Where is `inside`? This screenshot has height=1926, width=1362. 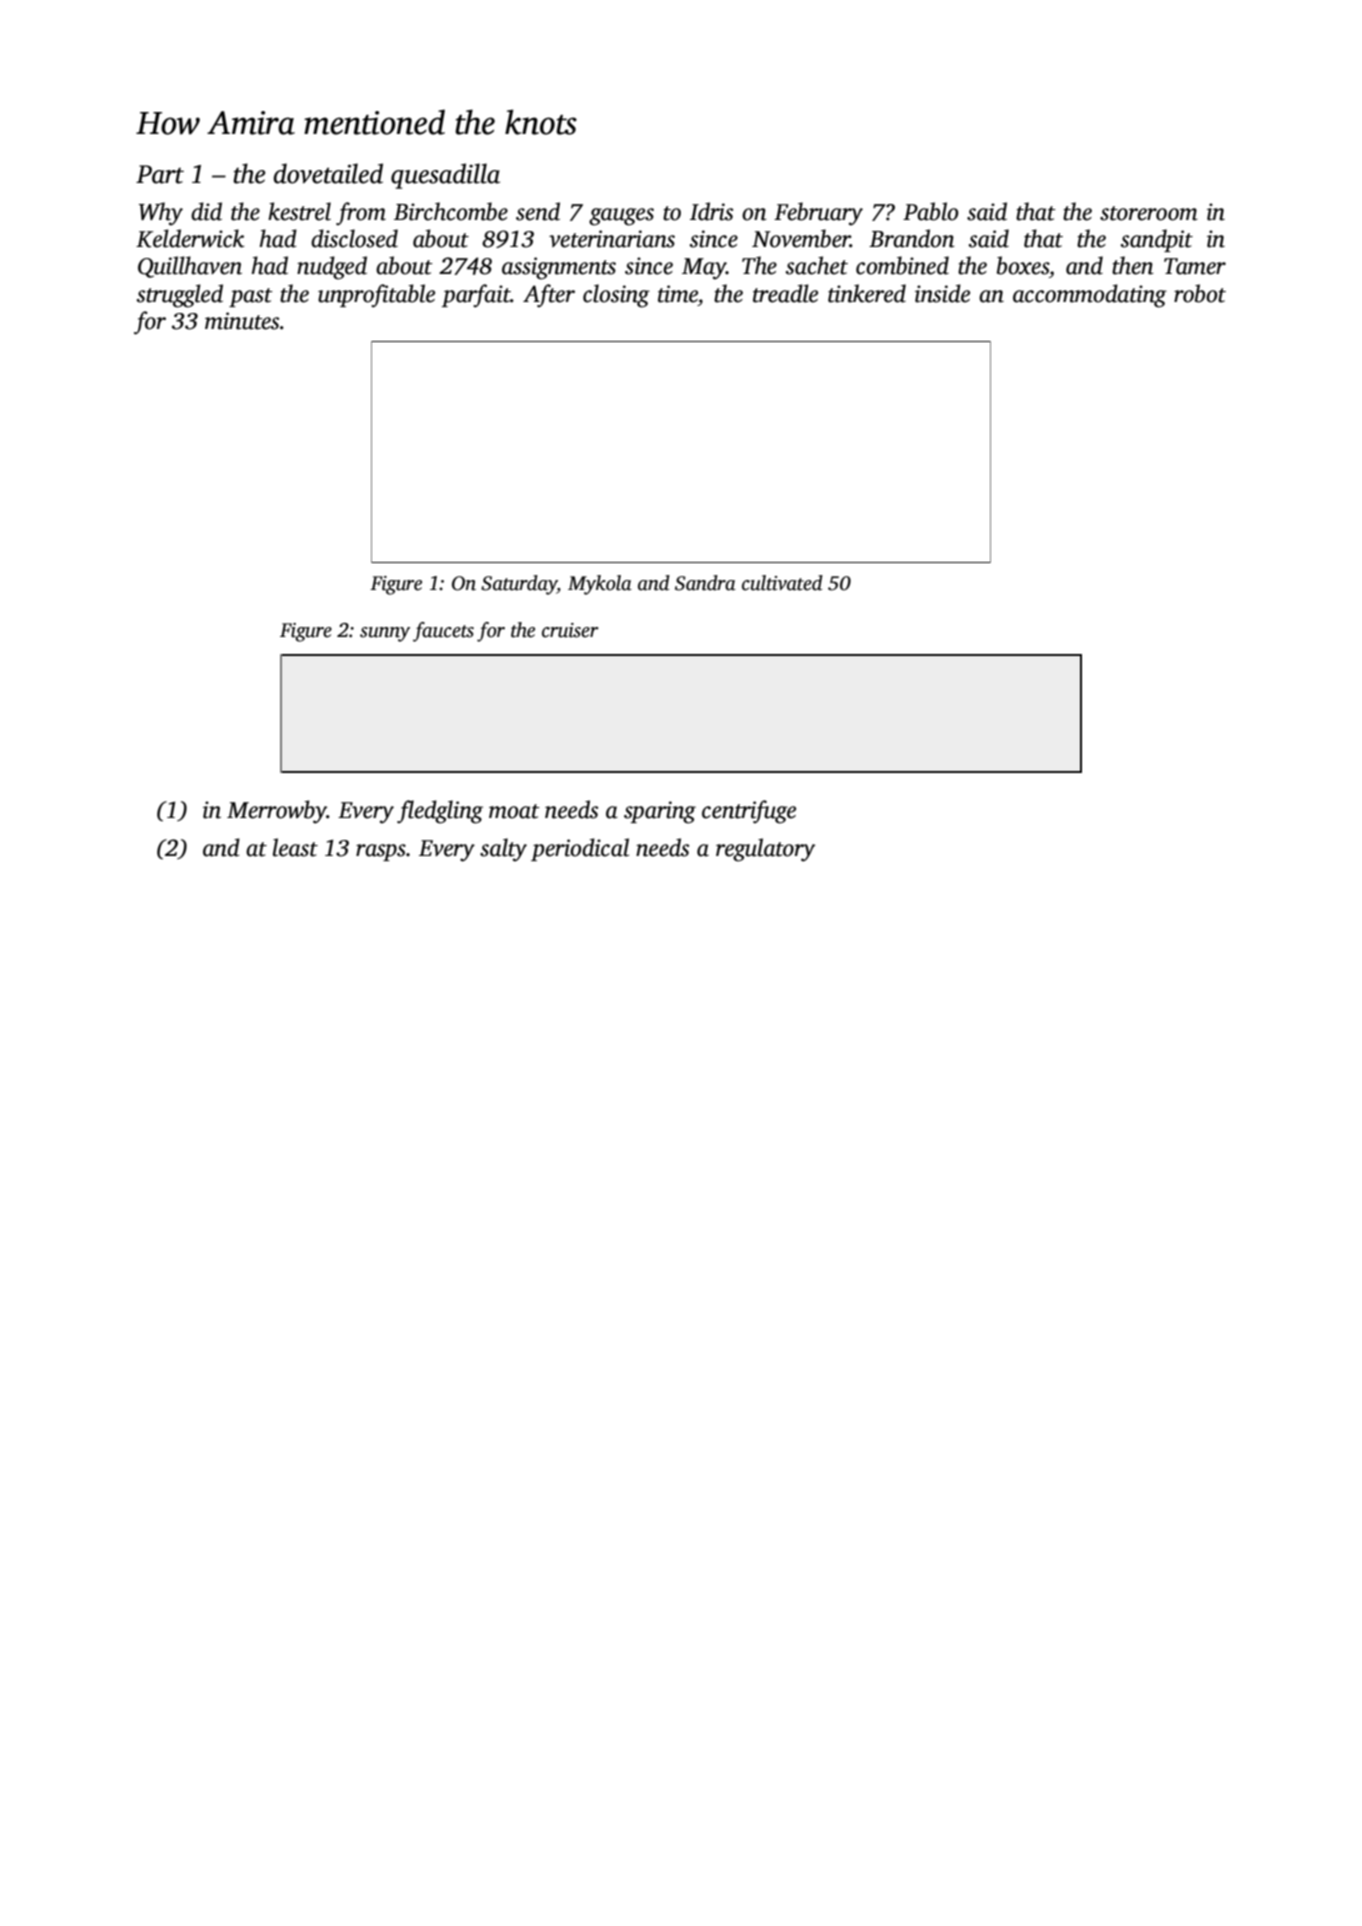 inside is located at coordinates (942, 293).
